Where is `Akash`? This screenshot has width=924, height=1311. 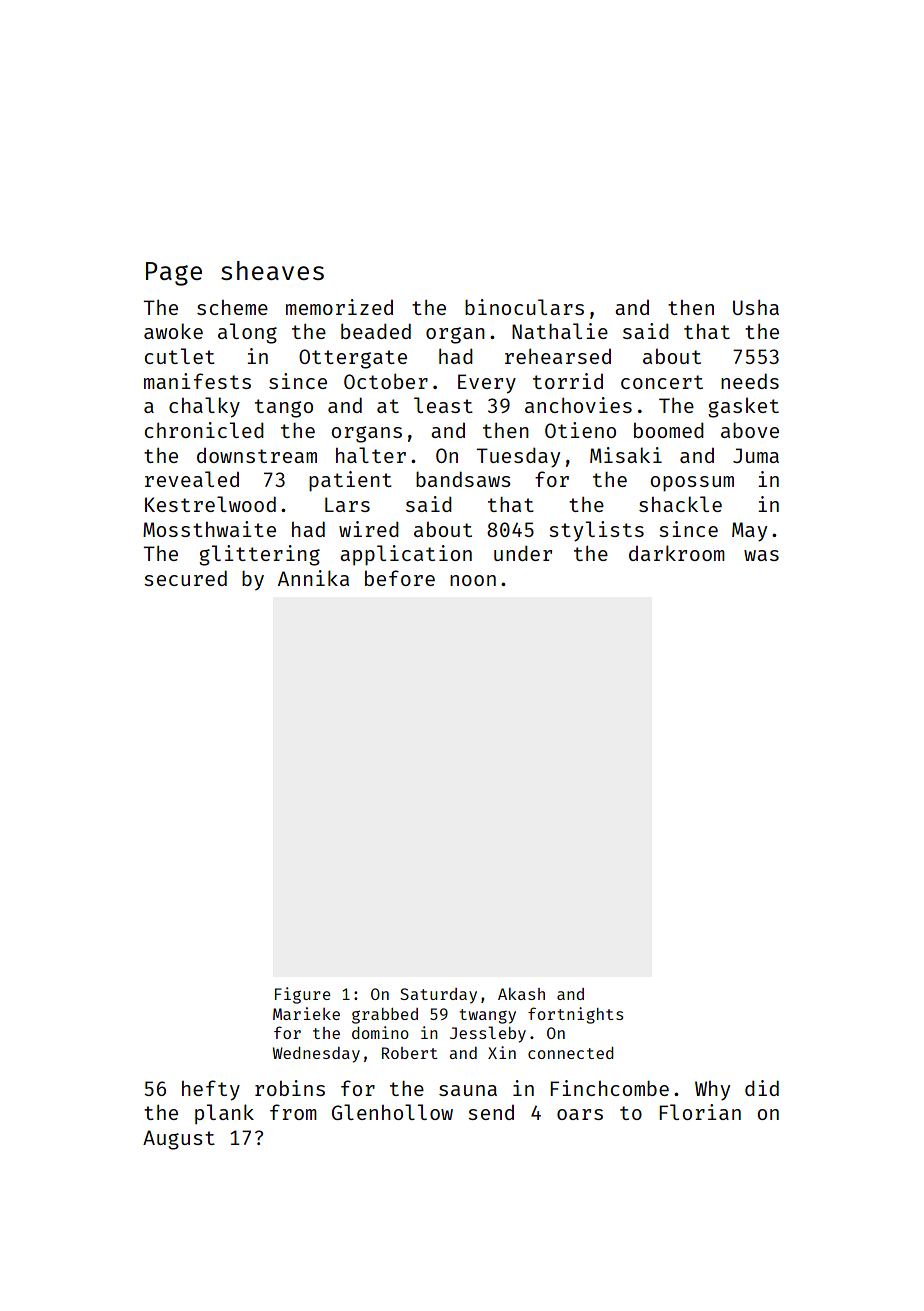
Akash is located at coordinates (521, 994).
